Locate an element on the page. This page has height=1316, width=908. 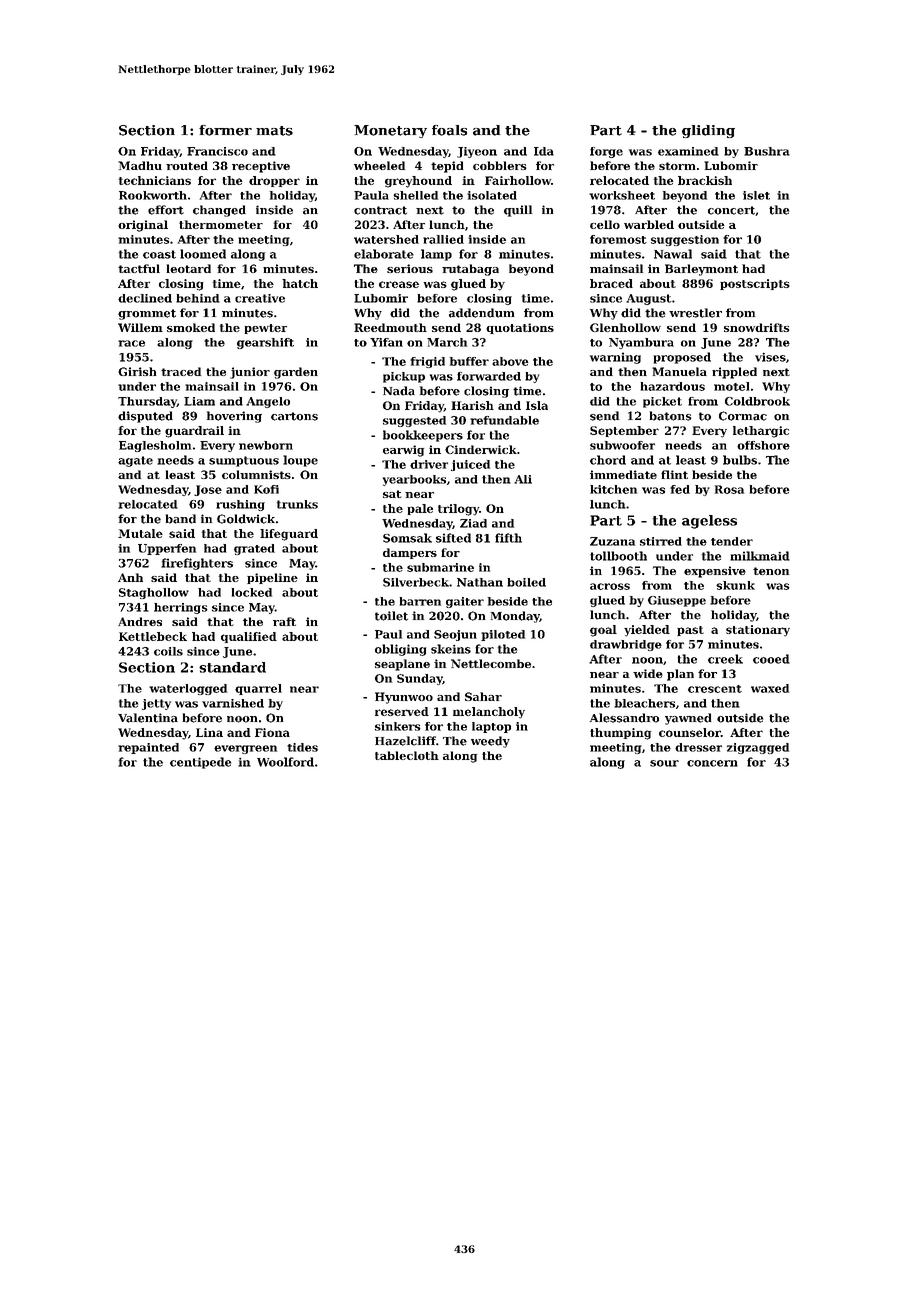
tollbooth is located at coordinates (618, 556).
